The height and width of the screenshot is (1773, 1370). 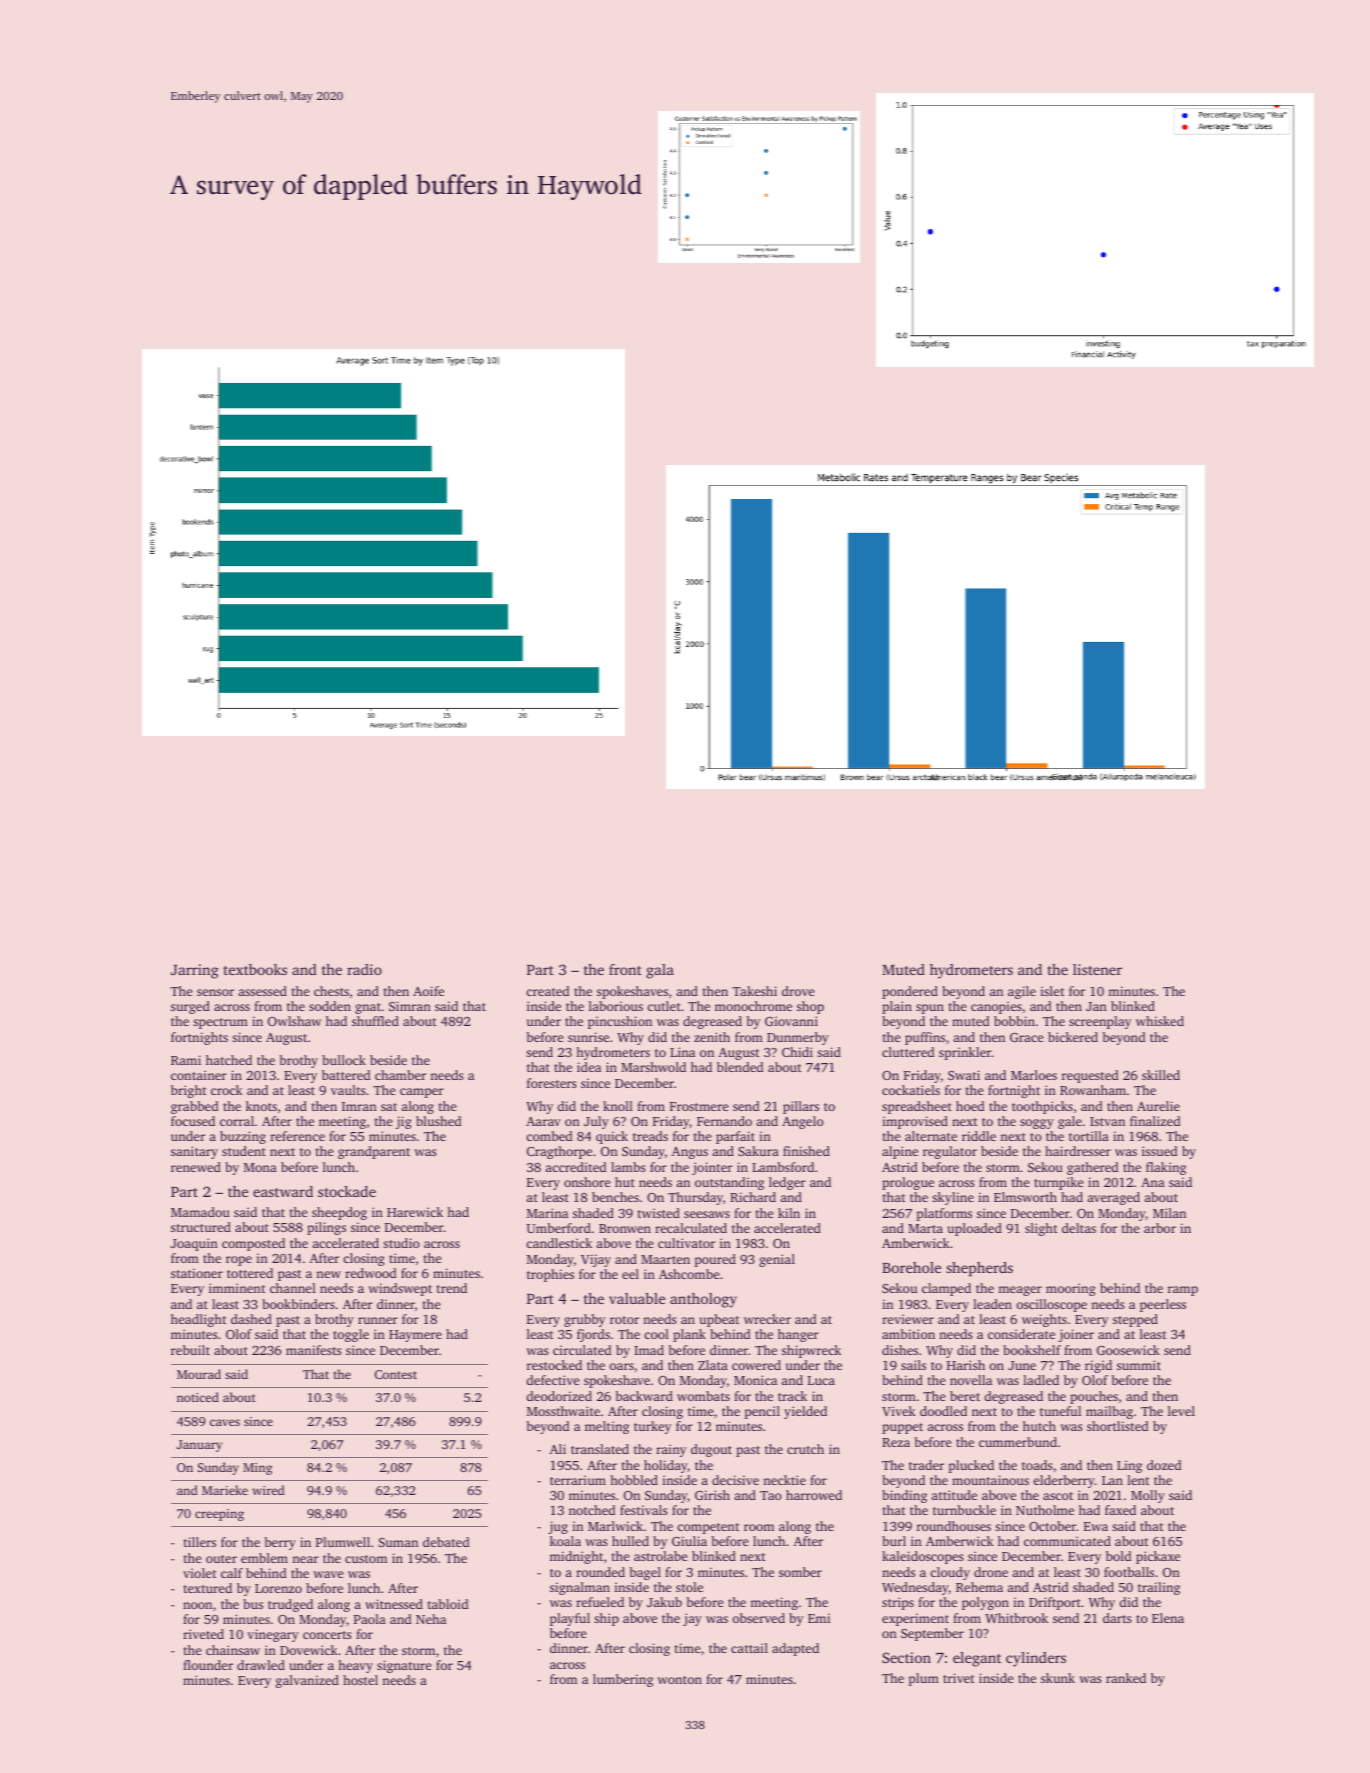 I want to click on Aoife, so click(x=428, y=991).
